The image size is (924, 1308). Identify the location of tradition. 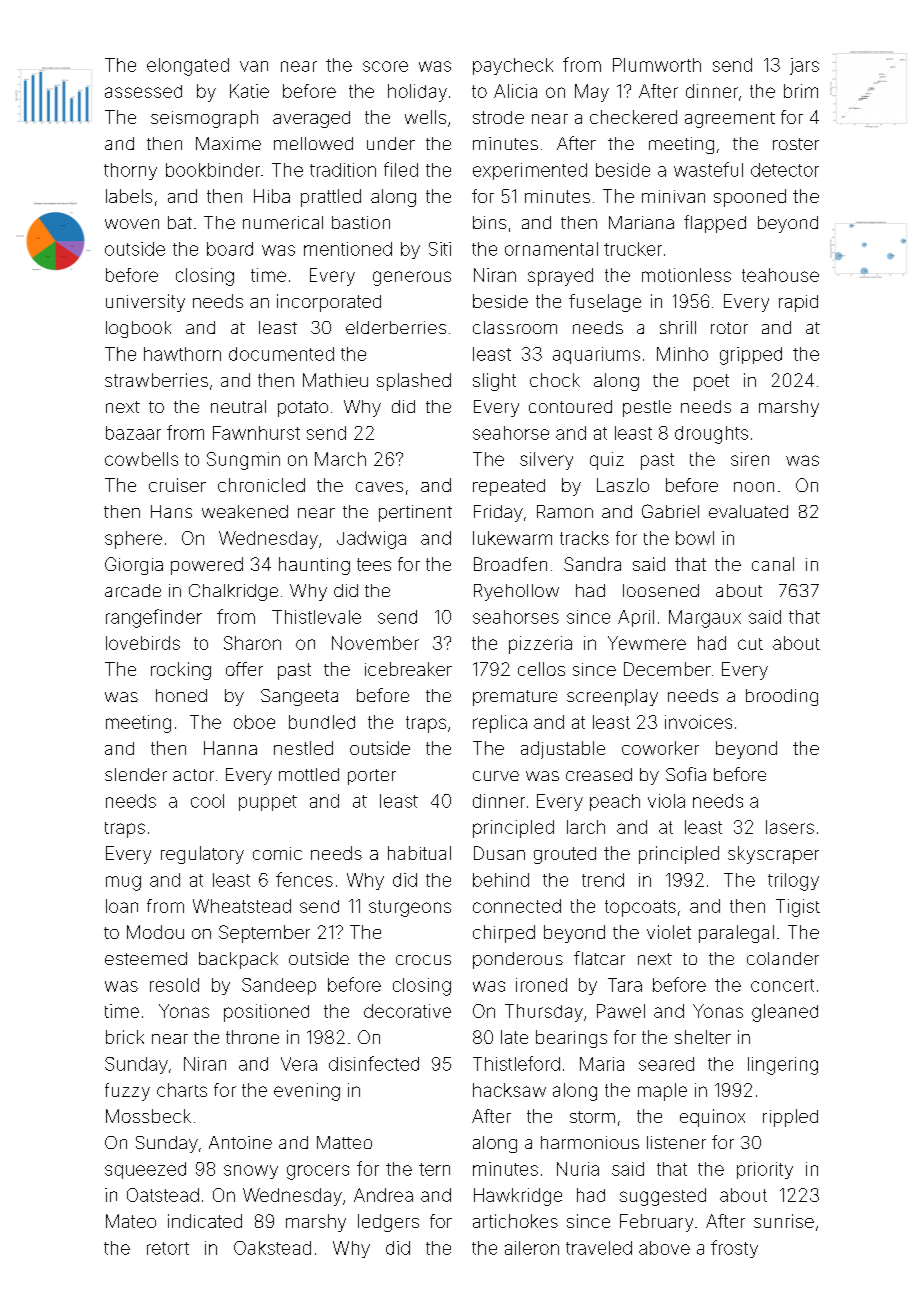
(343, 170).
